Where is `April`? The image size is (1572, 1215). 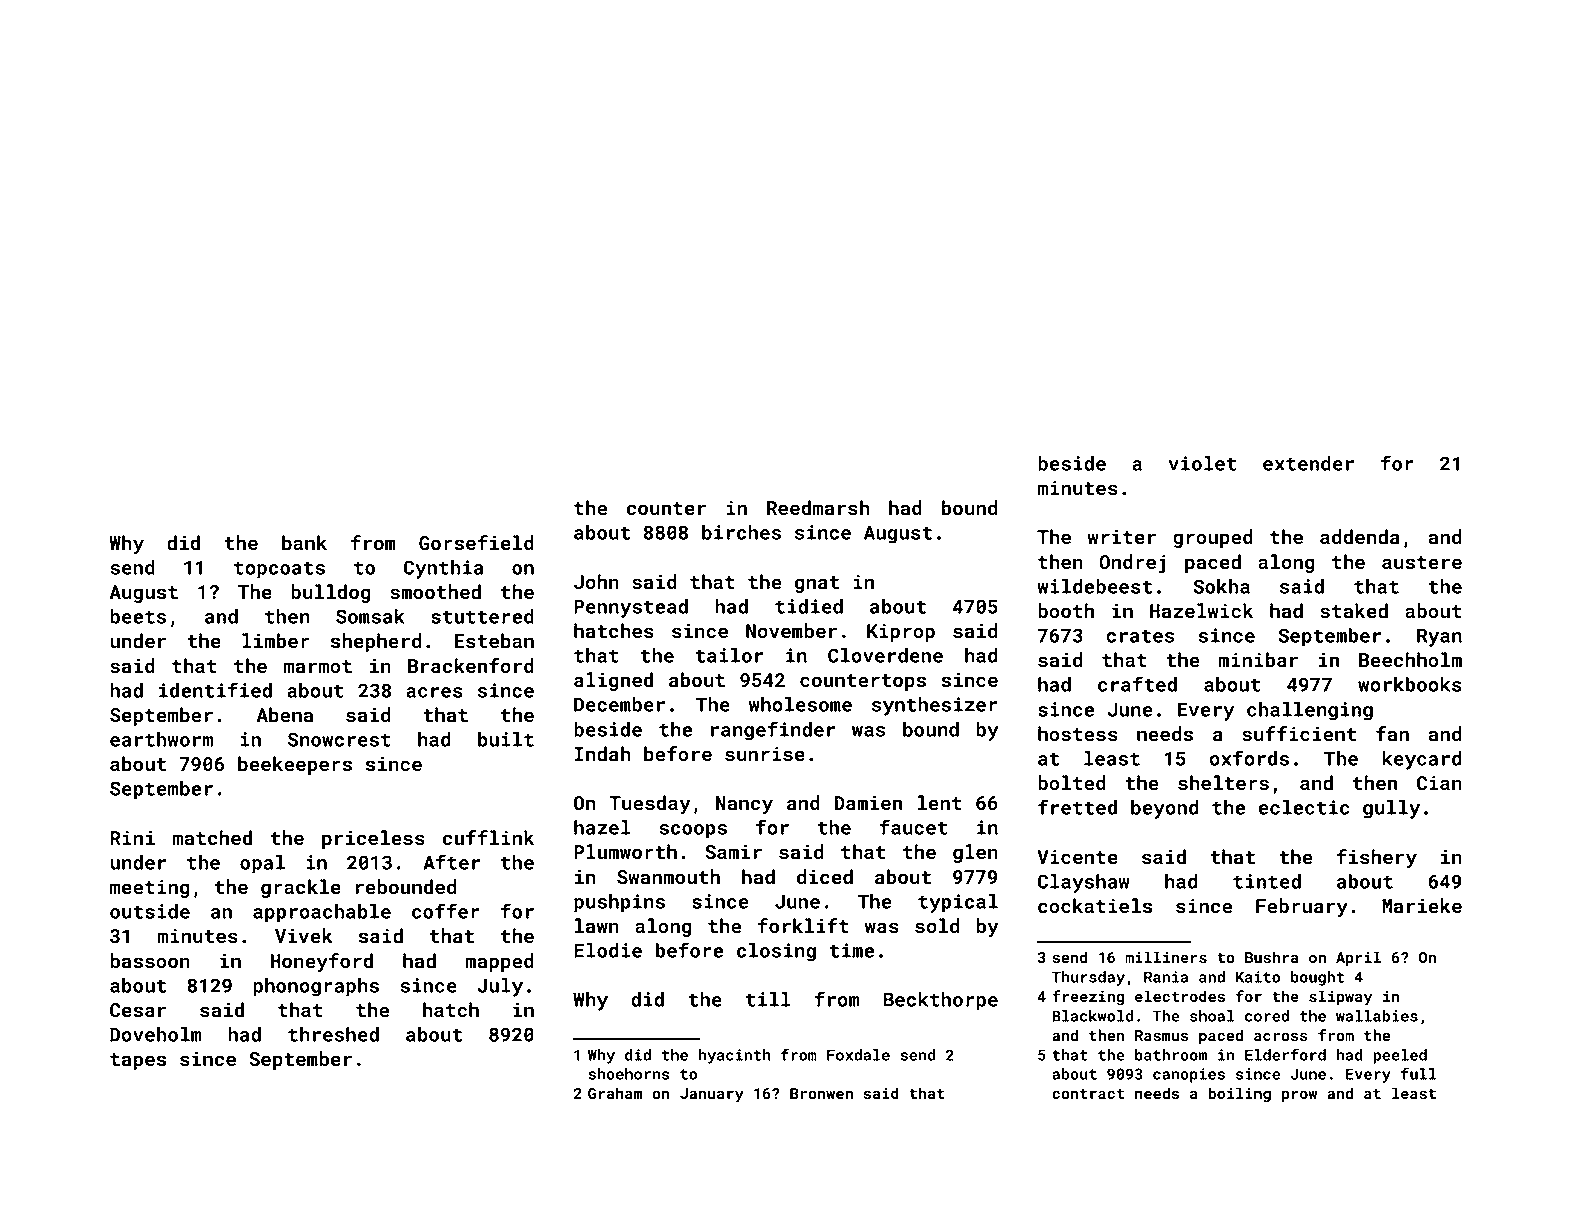 April is located at coordinates (1358, 958).
